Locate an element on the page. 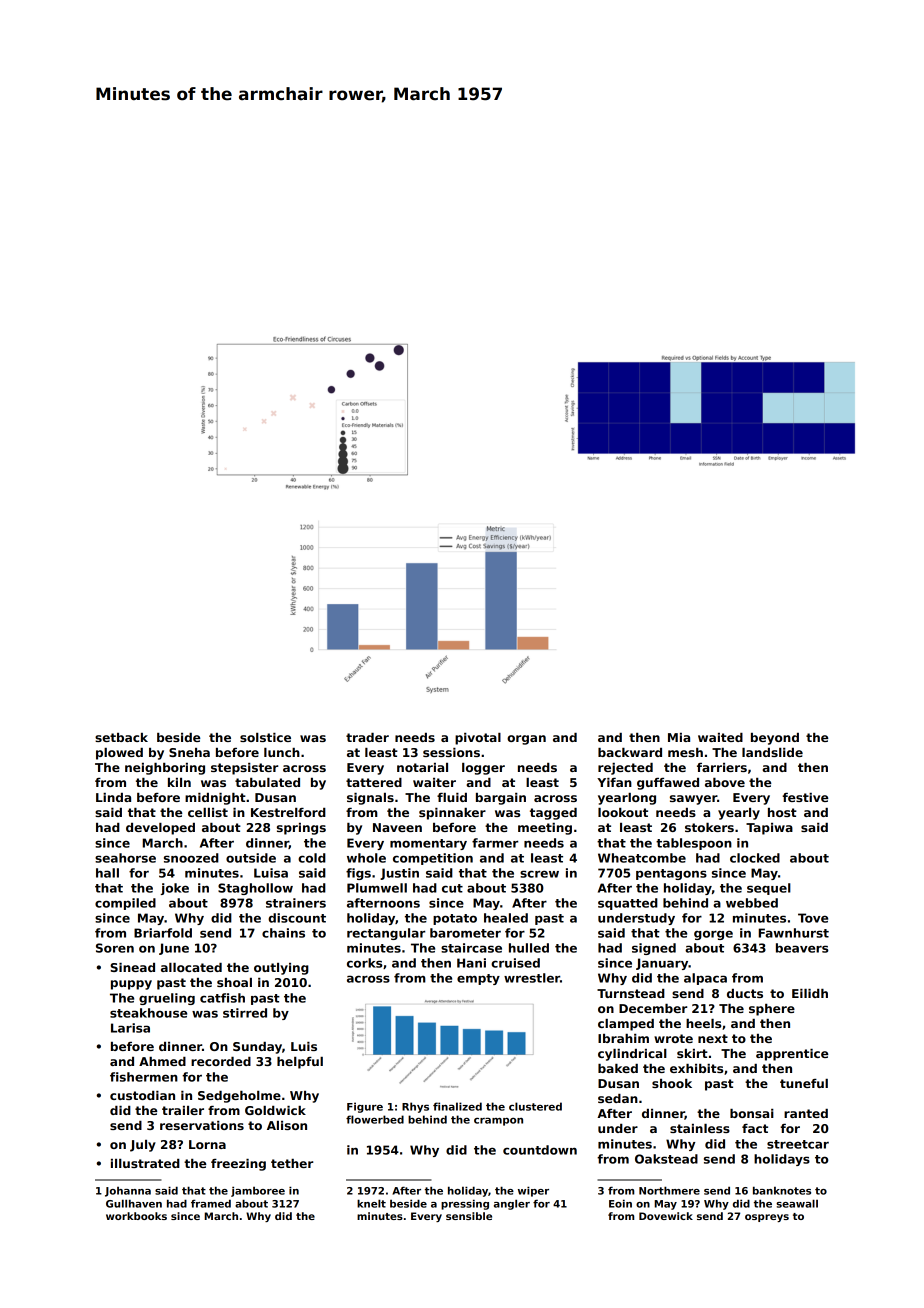 The width and height of the page is (924, 1308). beyond is located at coordinates (775, 739).
